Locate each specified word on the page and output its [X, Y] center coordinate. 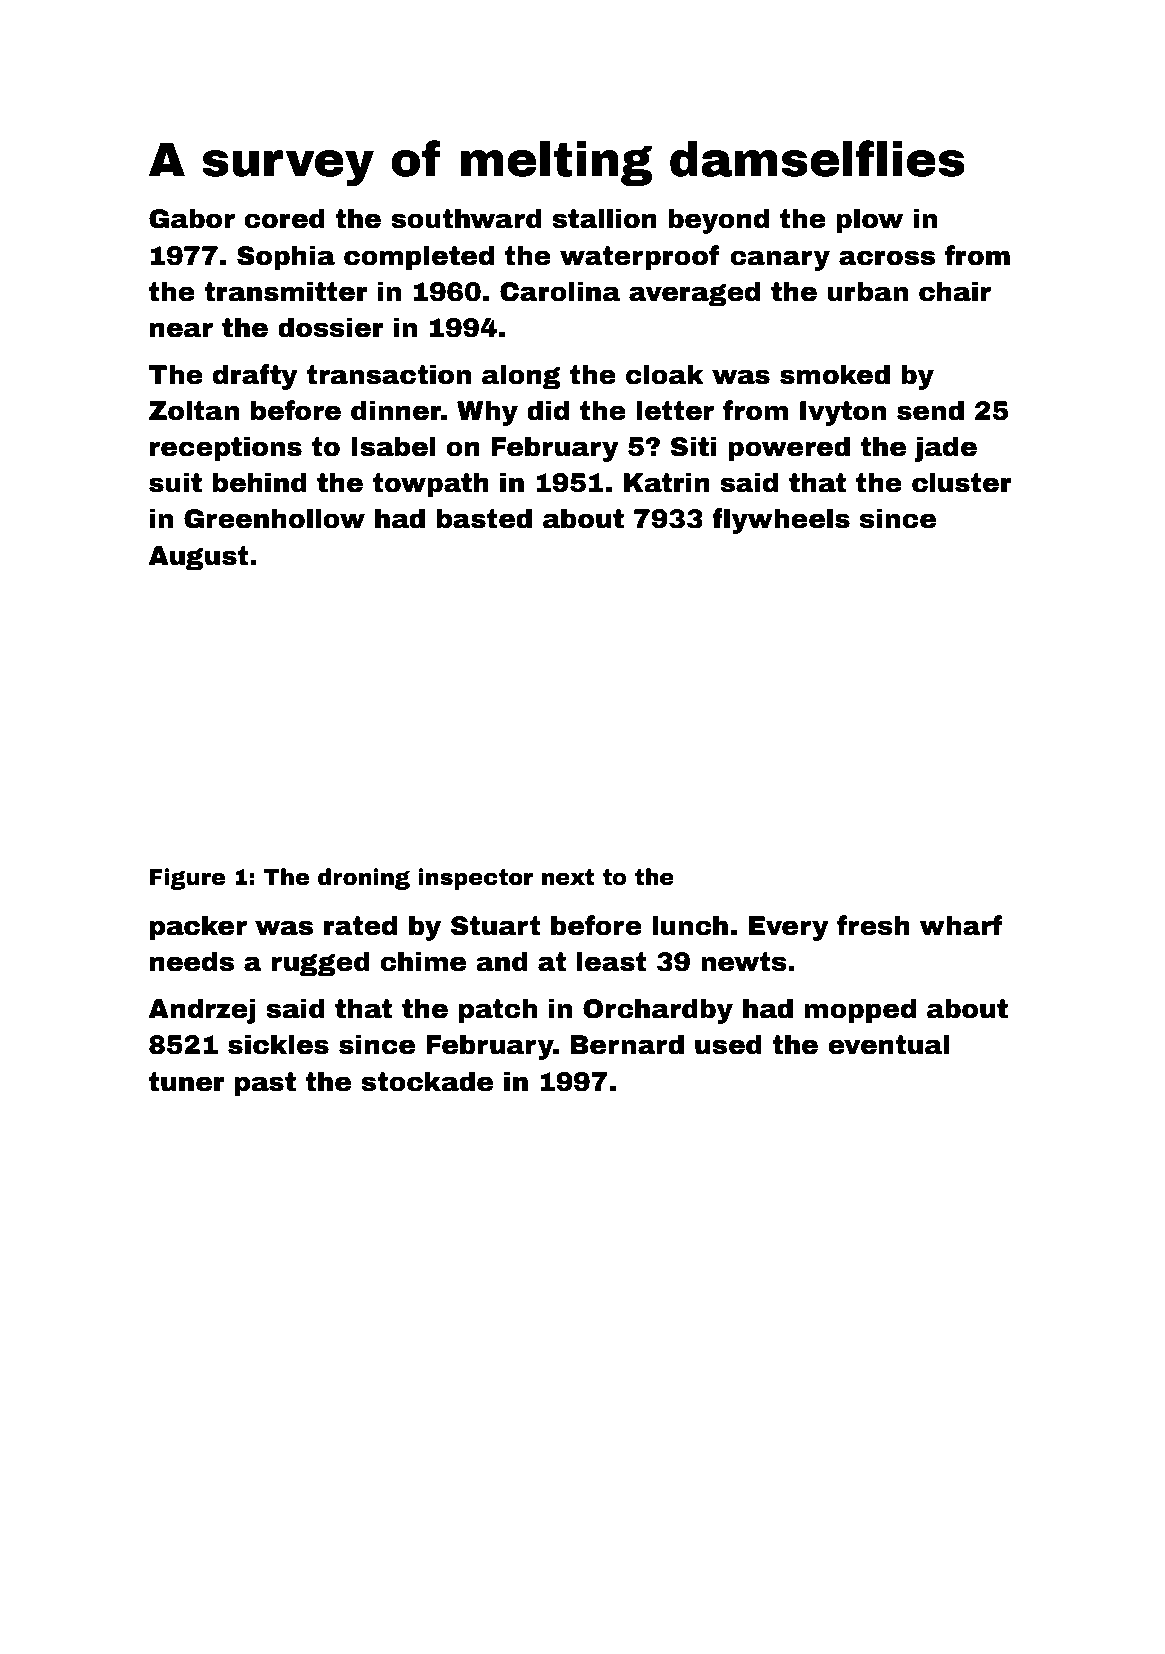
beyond [718, 221]
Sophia [286, 258]
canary [780, 260]
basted [484, 518]
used [728, 1044]
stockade [427, 1081]
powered [789, 449]
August [198, 558]
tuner [187, 1082]
